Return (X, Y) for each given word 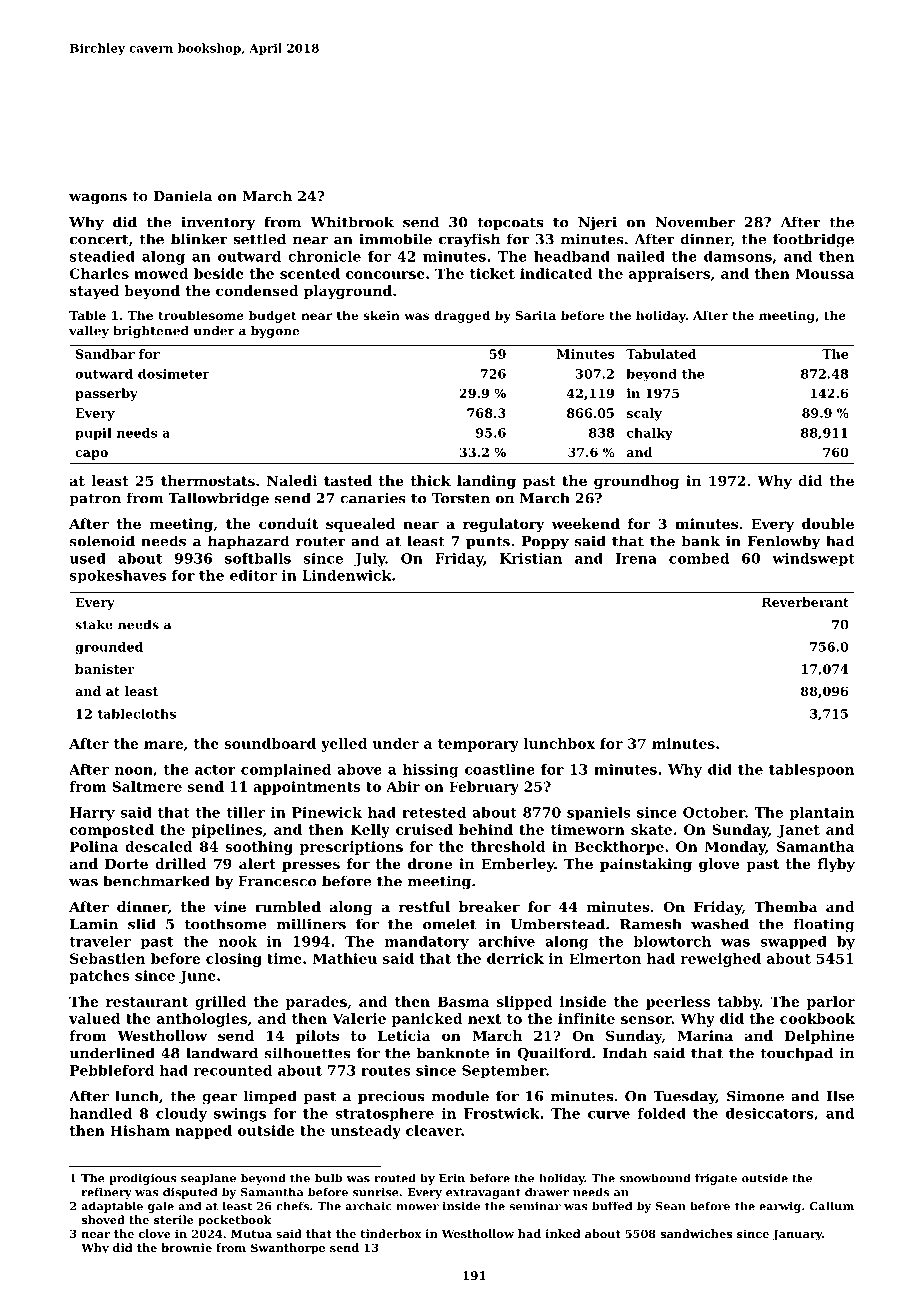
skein (381, 315)
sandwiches (696, 1233)
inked (563, 1233)
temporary (478, 745)
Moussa (824, 273)
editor (253, 575)
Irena (636, 558)
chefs (292, 1206)
